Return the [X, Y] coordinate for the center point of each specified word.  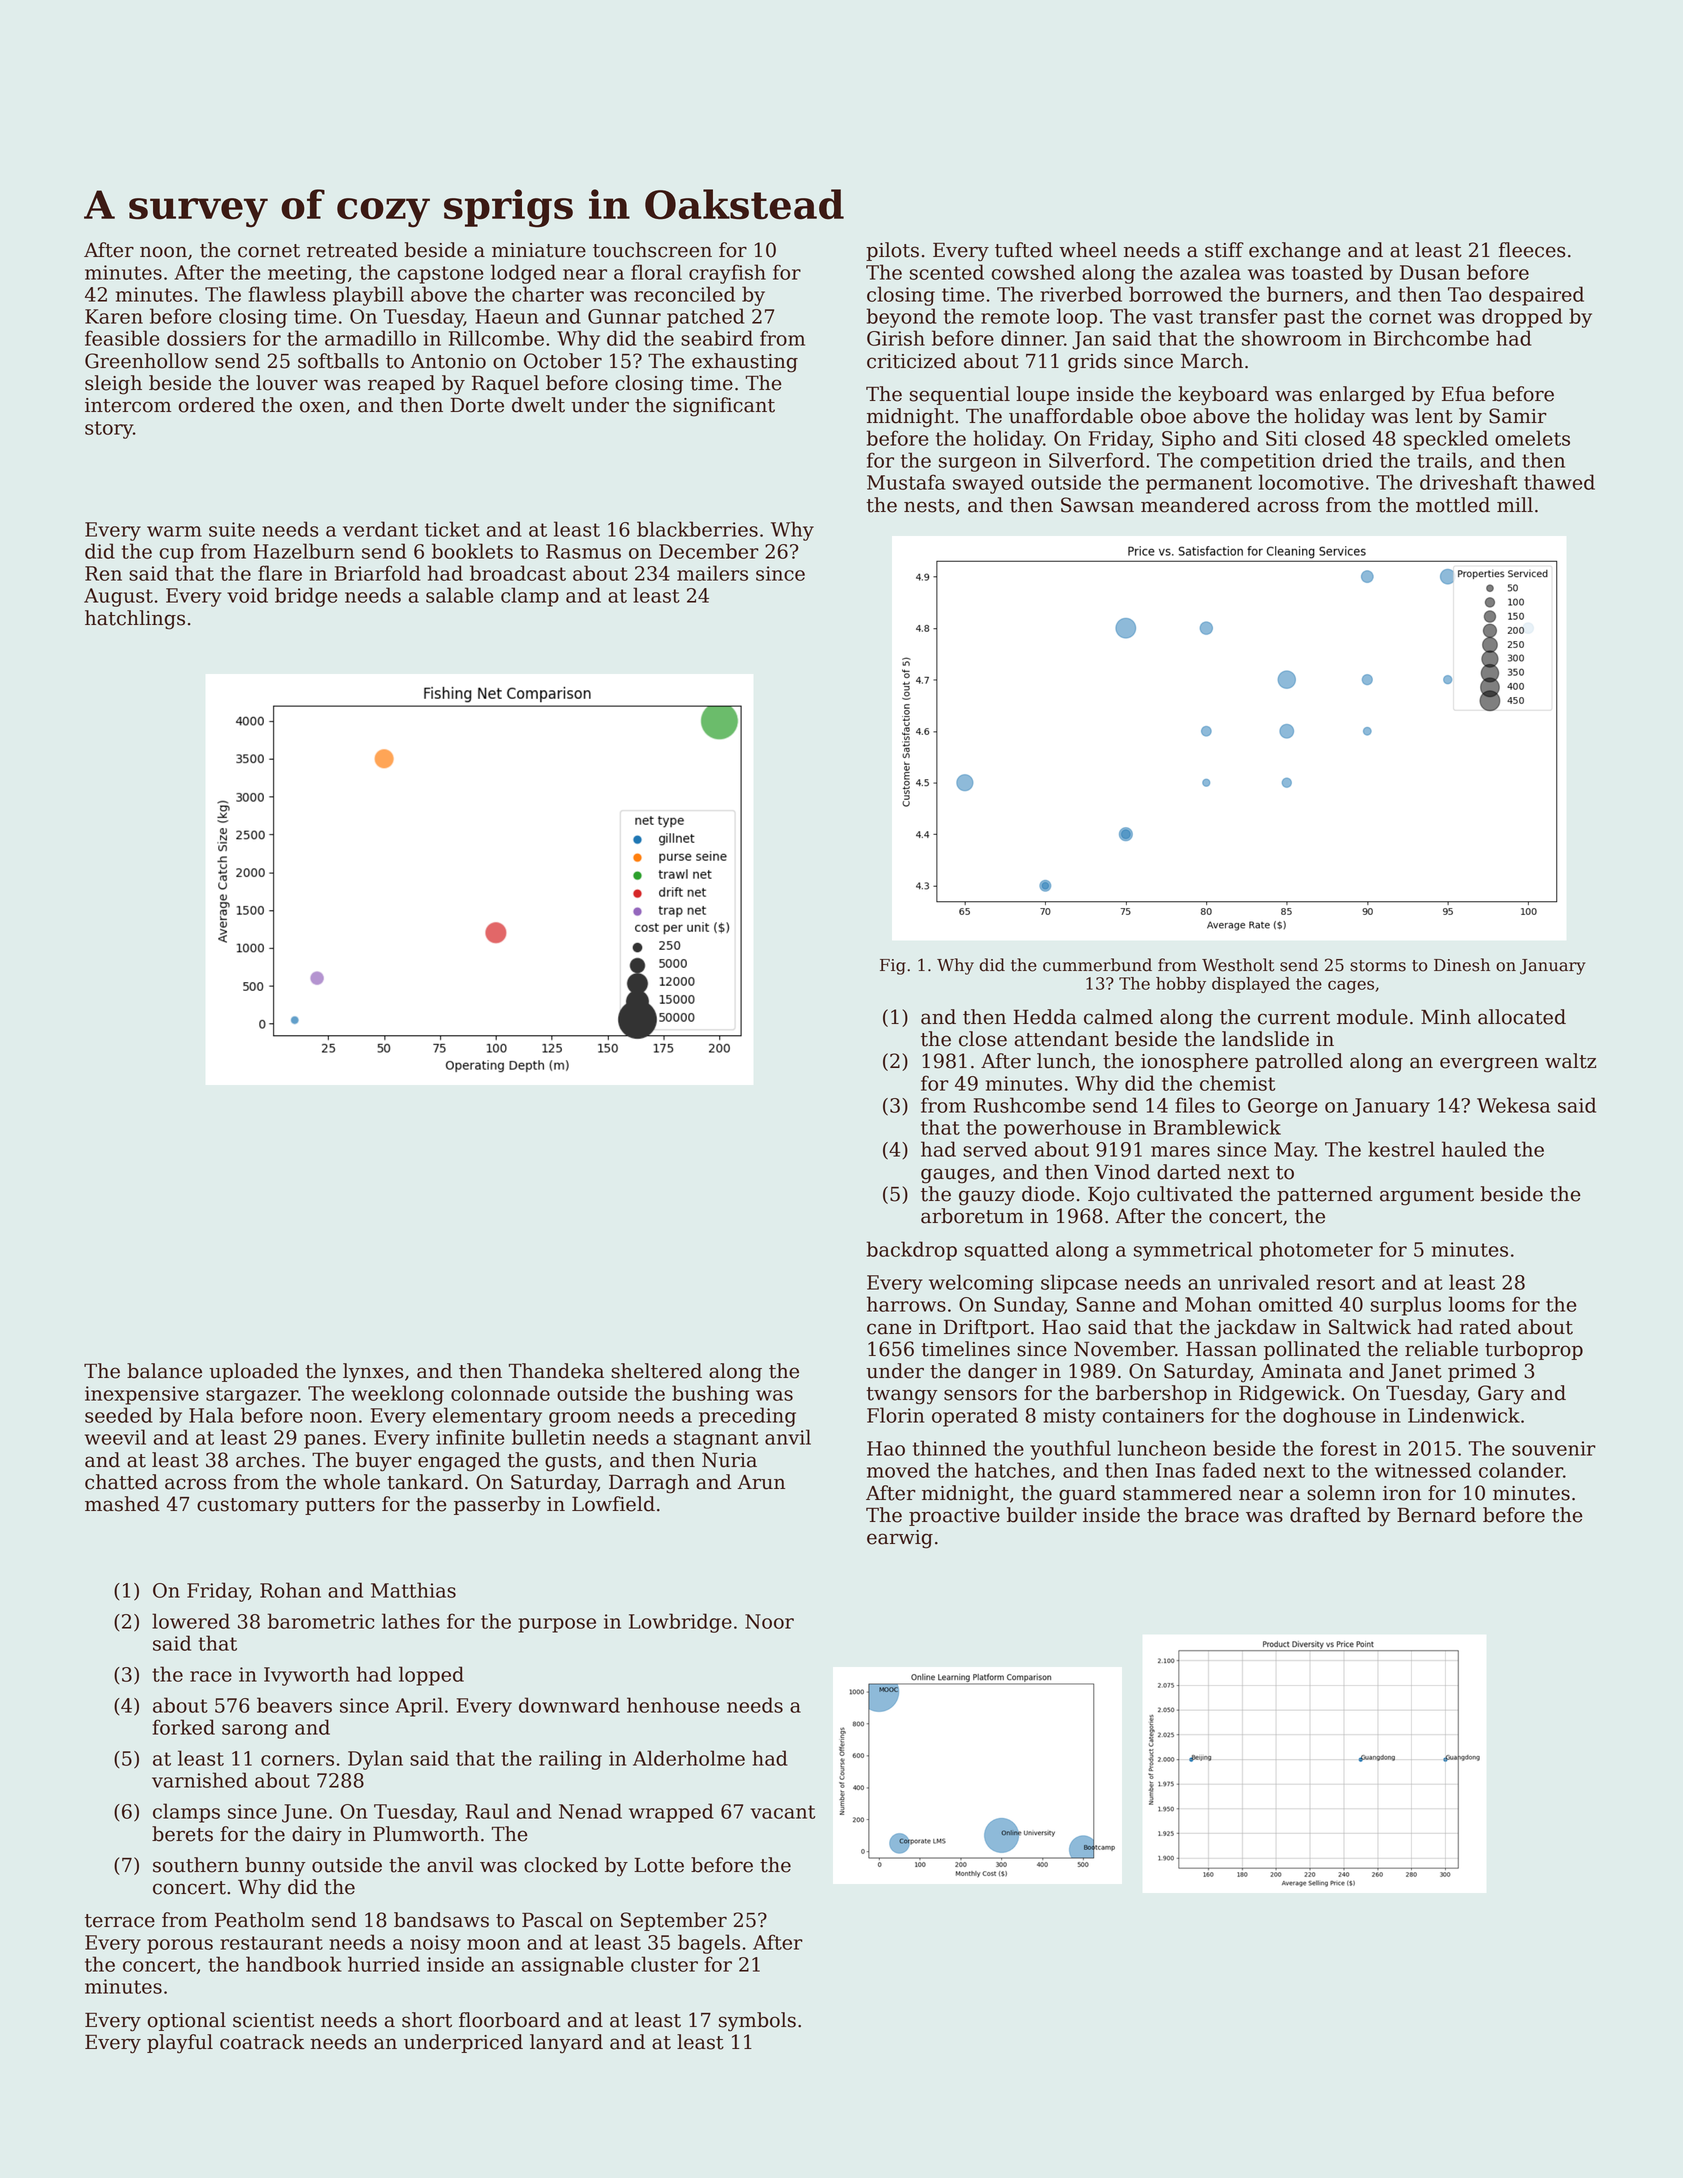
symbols [757, 2022]
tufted [1024, 250]
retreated [352, 250]
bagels [709, 1944]
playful [180, 2044]
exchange [1295, 252]
